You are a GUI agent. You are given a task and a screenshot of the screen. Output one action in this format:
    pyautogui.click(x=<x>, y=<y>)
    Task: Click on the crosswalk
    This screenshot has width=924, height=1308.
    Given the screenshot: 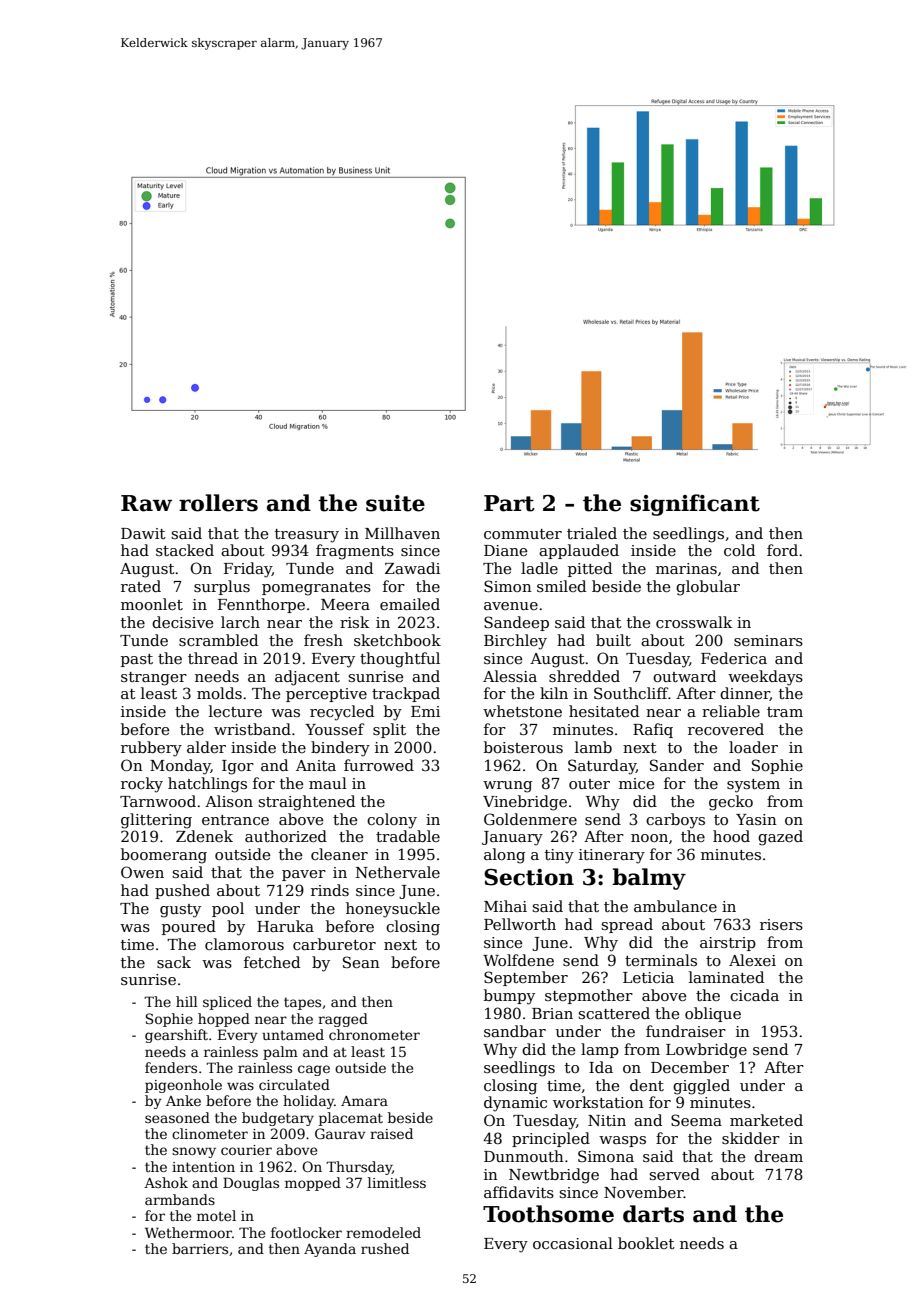 What is the action you would take?
    pyautogui.click(x=694, y=622)
